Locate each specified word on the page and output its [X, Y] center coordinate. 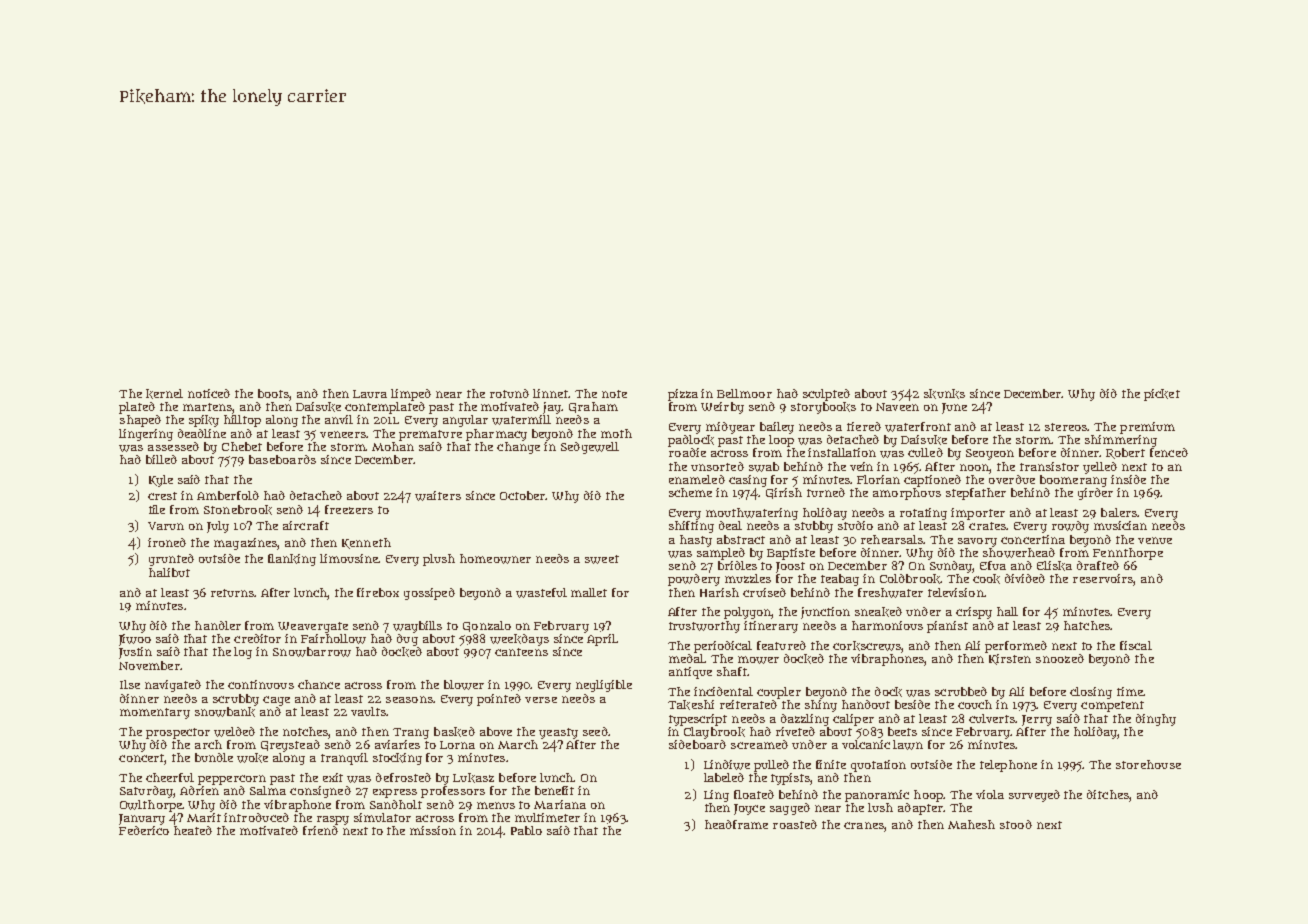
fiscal [1136, 645]
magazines [246, 544]
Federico [144, 830]
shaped [140, 421]
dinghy [1156, 720]
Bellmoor [744, 393]
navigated [173, 686]
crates [987, 526]
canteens [521, 652]
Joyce [749, 809]
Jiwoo [135, 640]
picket [1162, 395]
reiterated [748, 704]
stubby [814, 527]
